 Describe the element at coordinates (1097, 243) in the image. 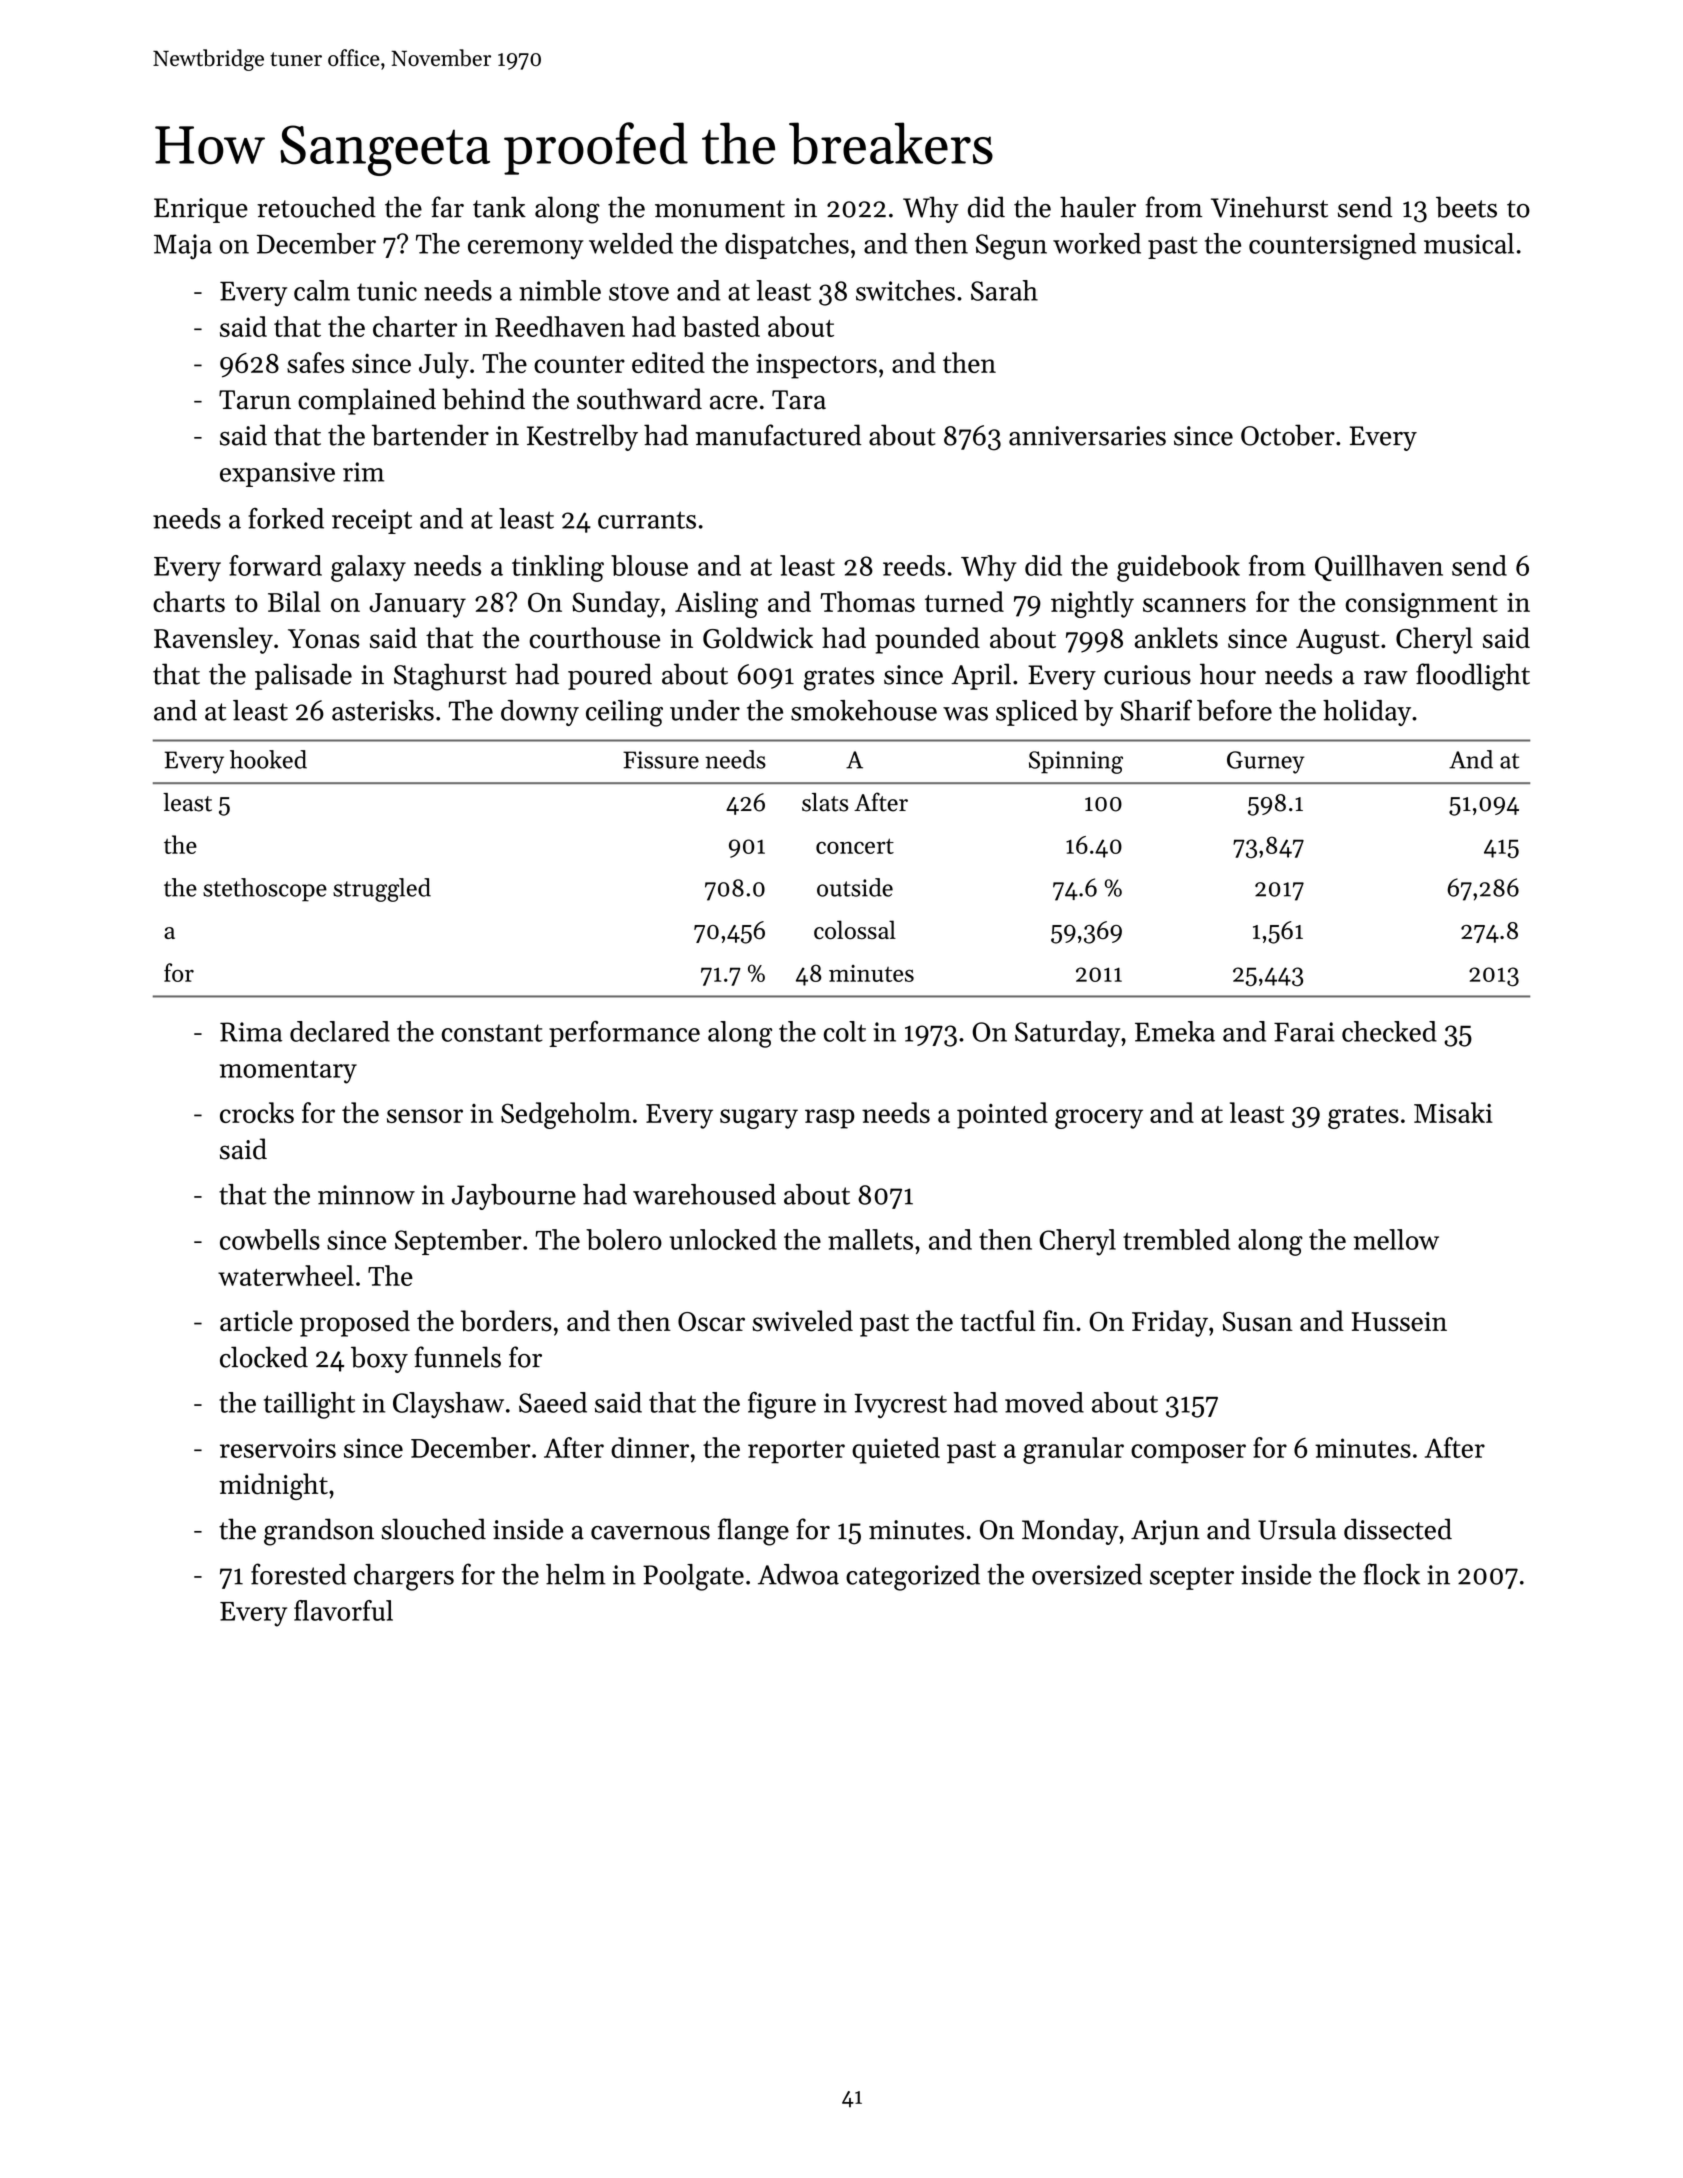

I see `worked` at that location.
